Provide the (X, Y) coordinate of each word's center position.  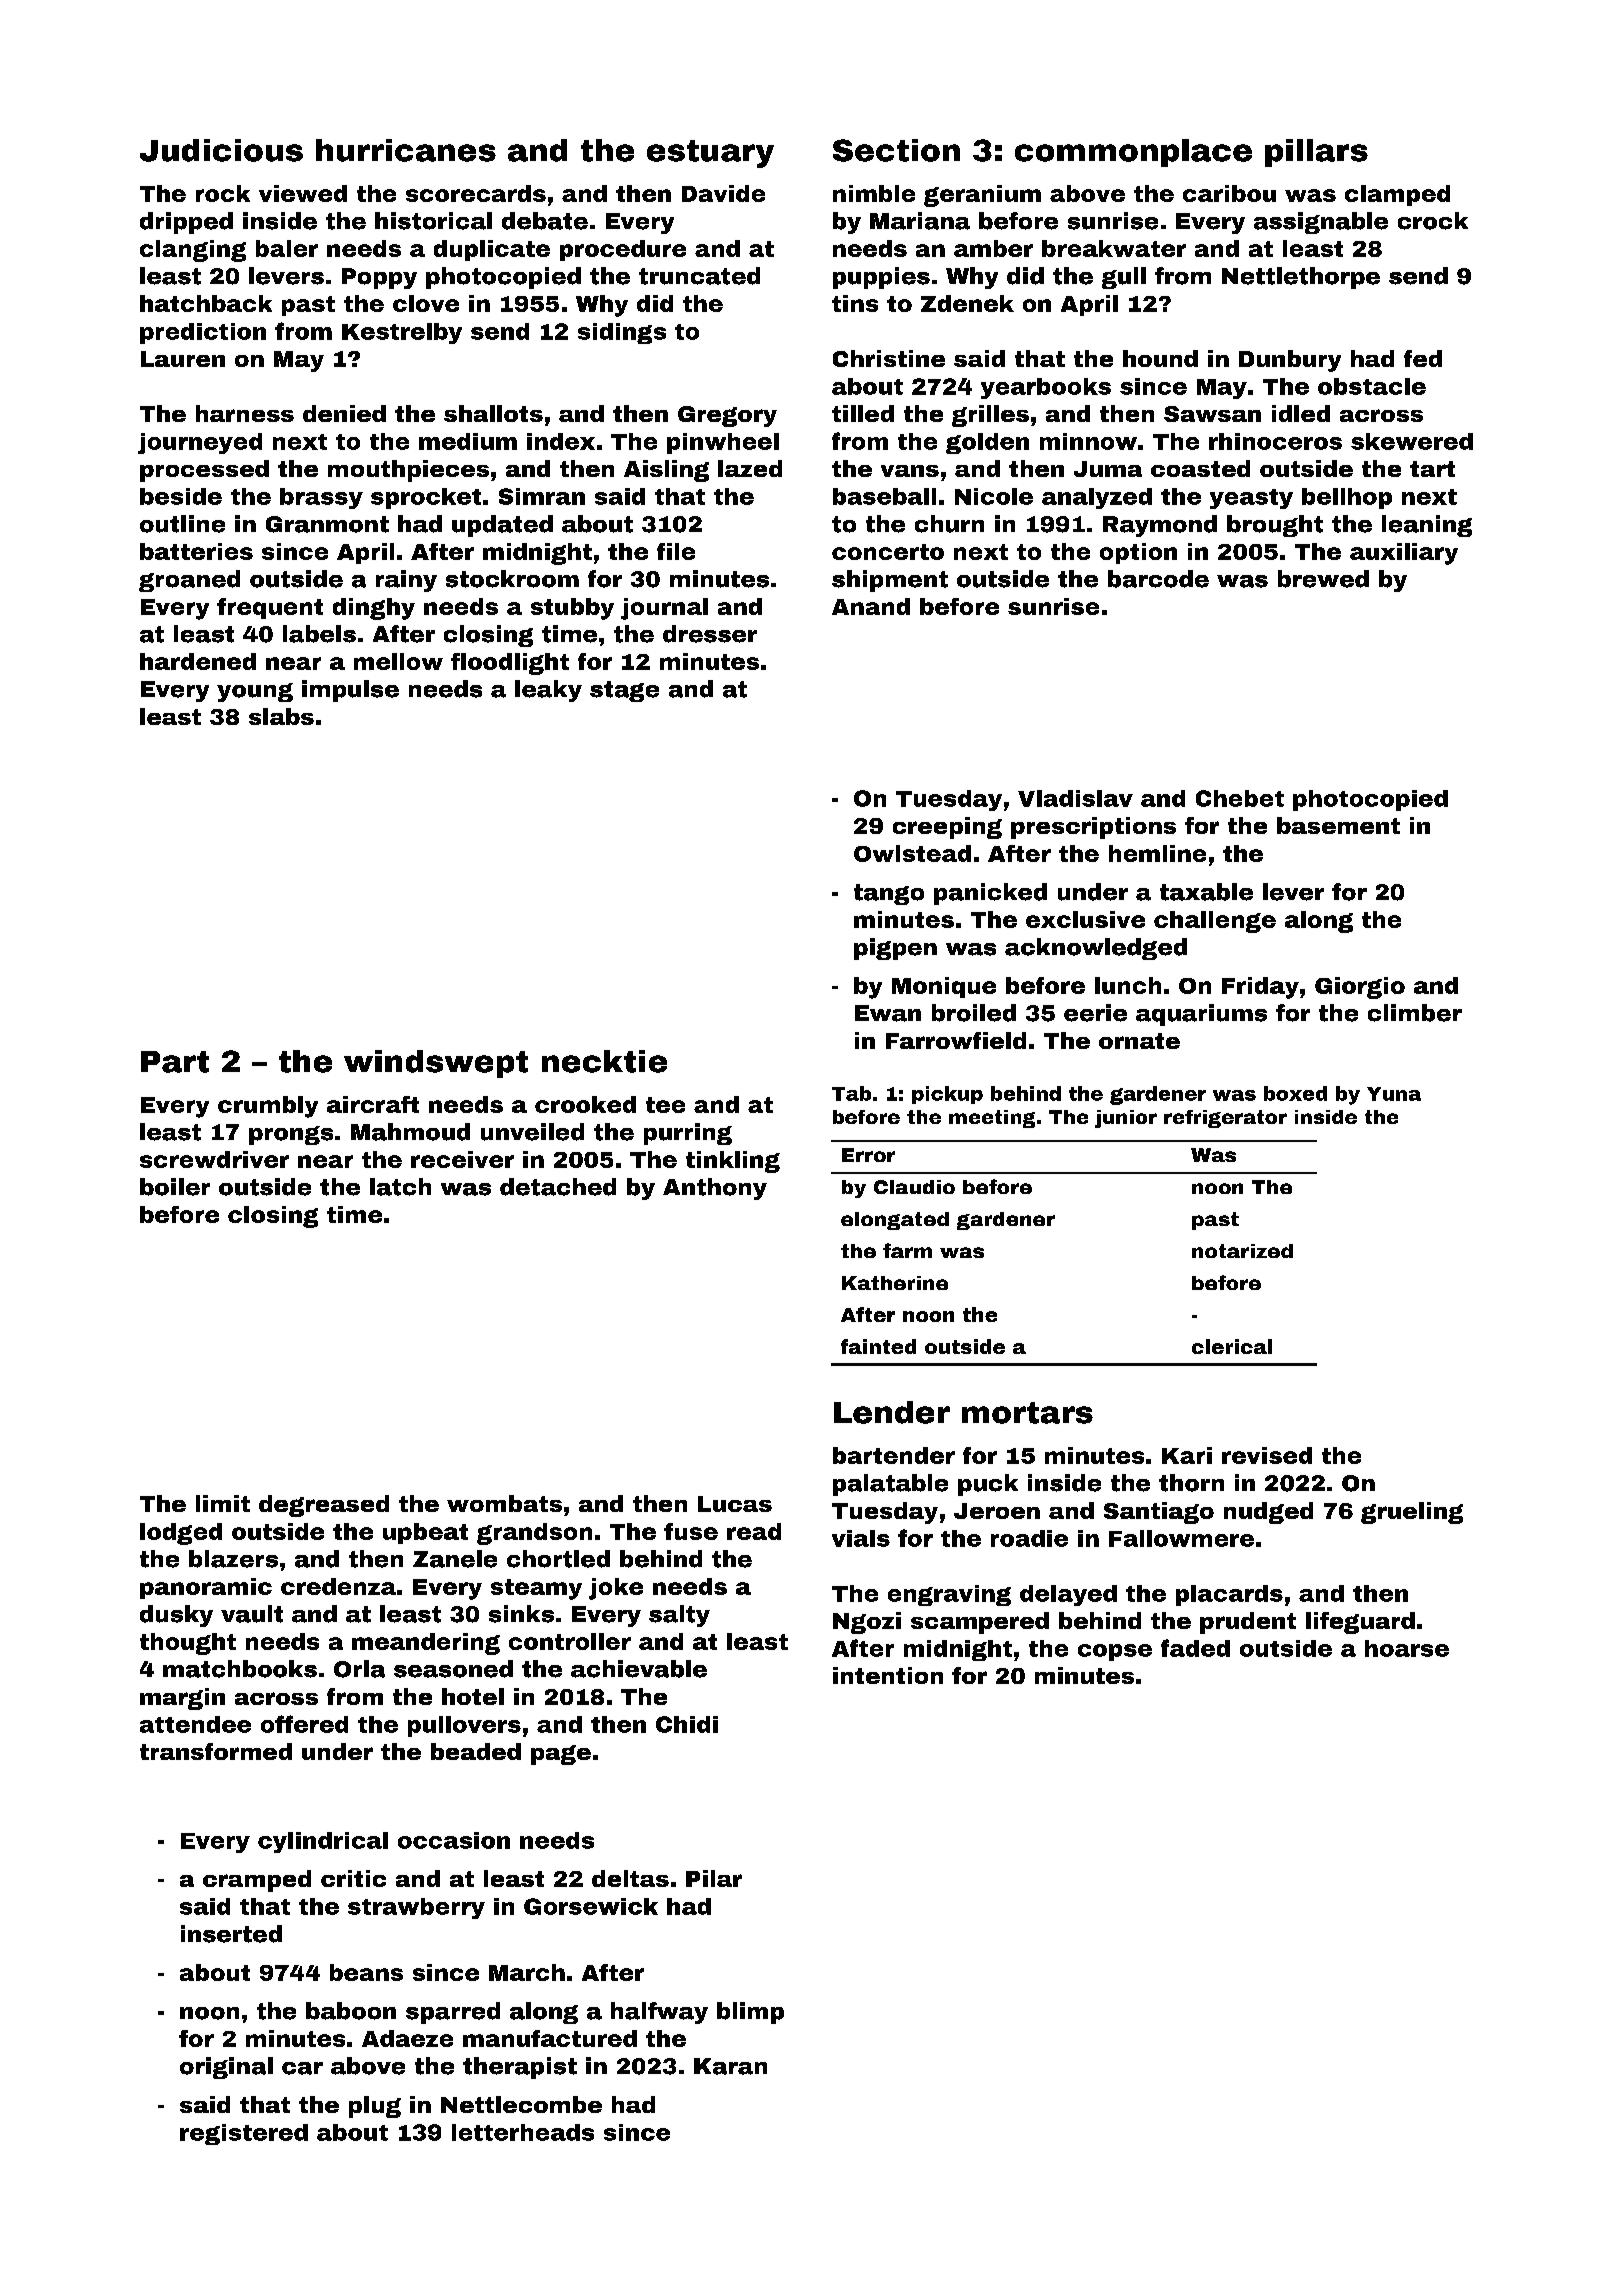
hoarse (1407, 1648)
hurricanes (406, 150)
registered (244, 2134)
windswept (436, 1064)
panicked (990, 894)
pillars (1316, 153)
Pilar (714, 1878)
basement (1338, 825)
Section (896, 150)
